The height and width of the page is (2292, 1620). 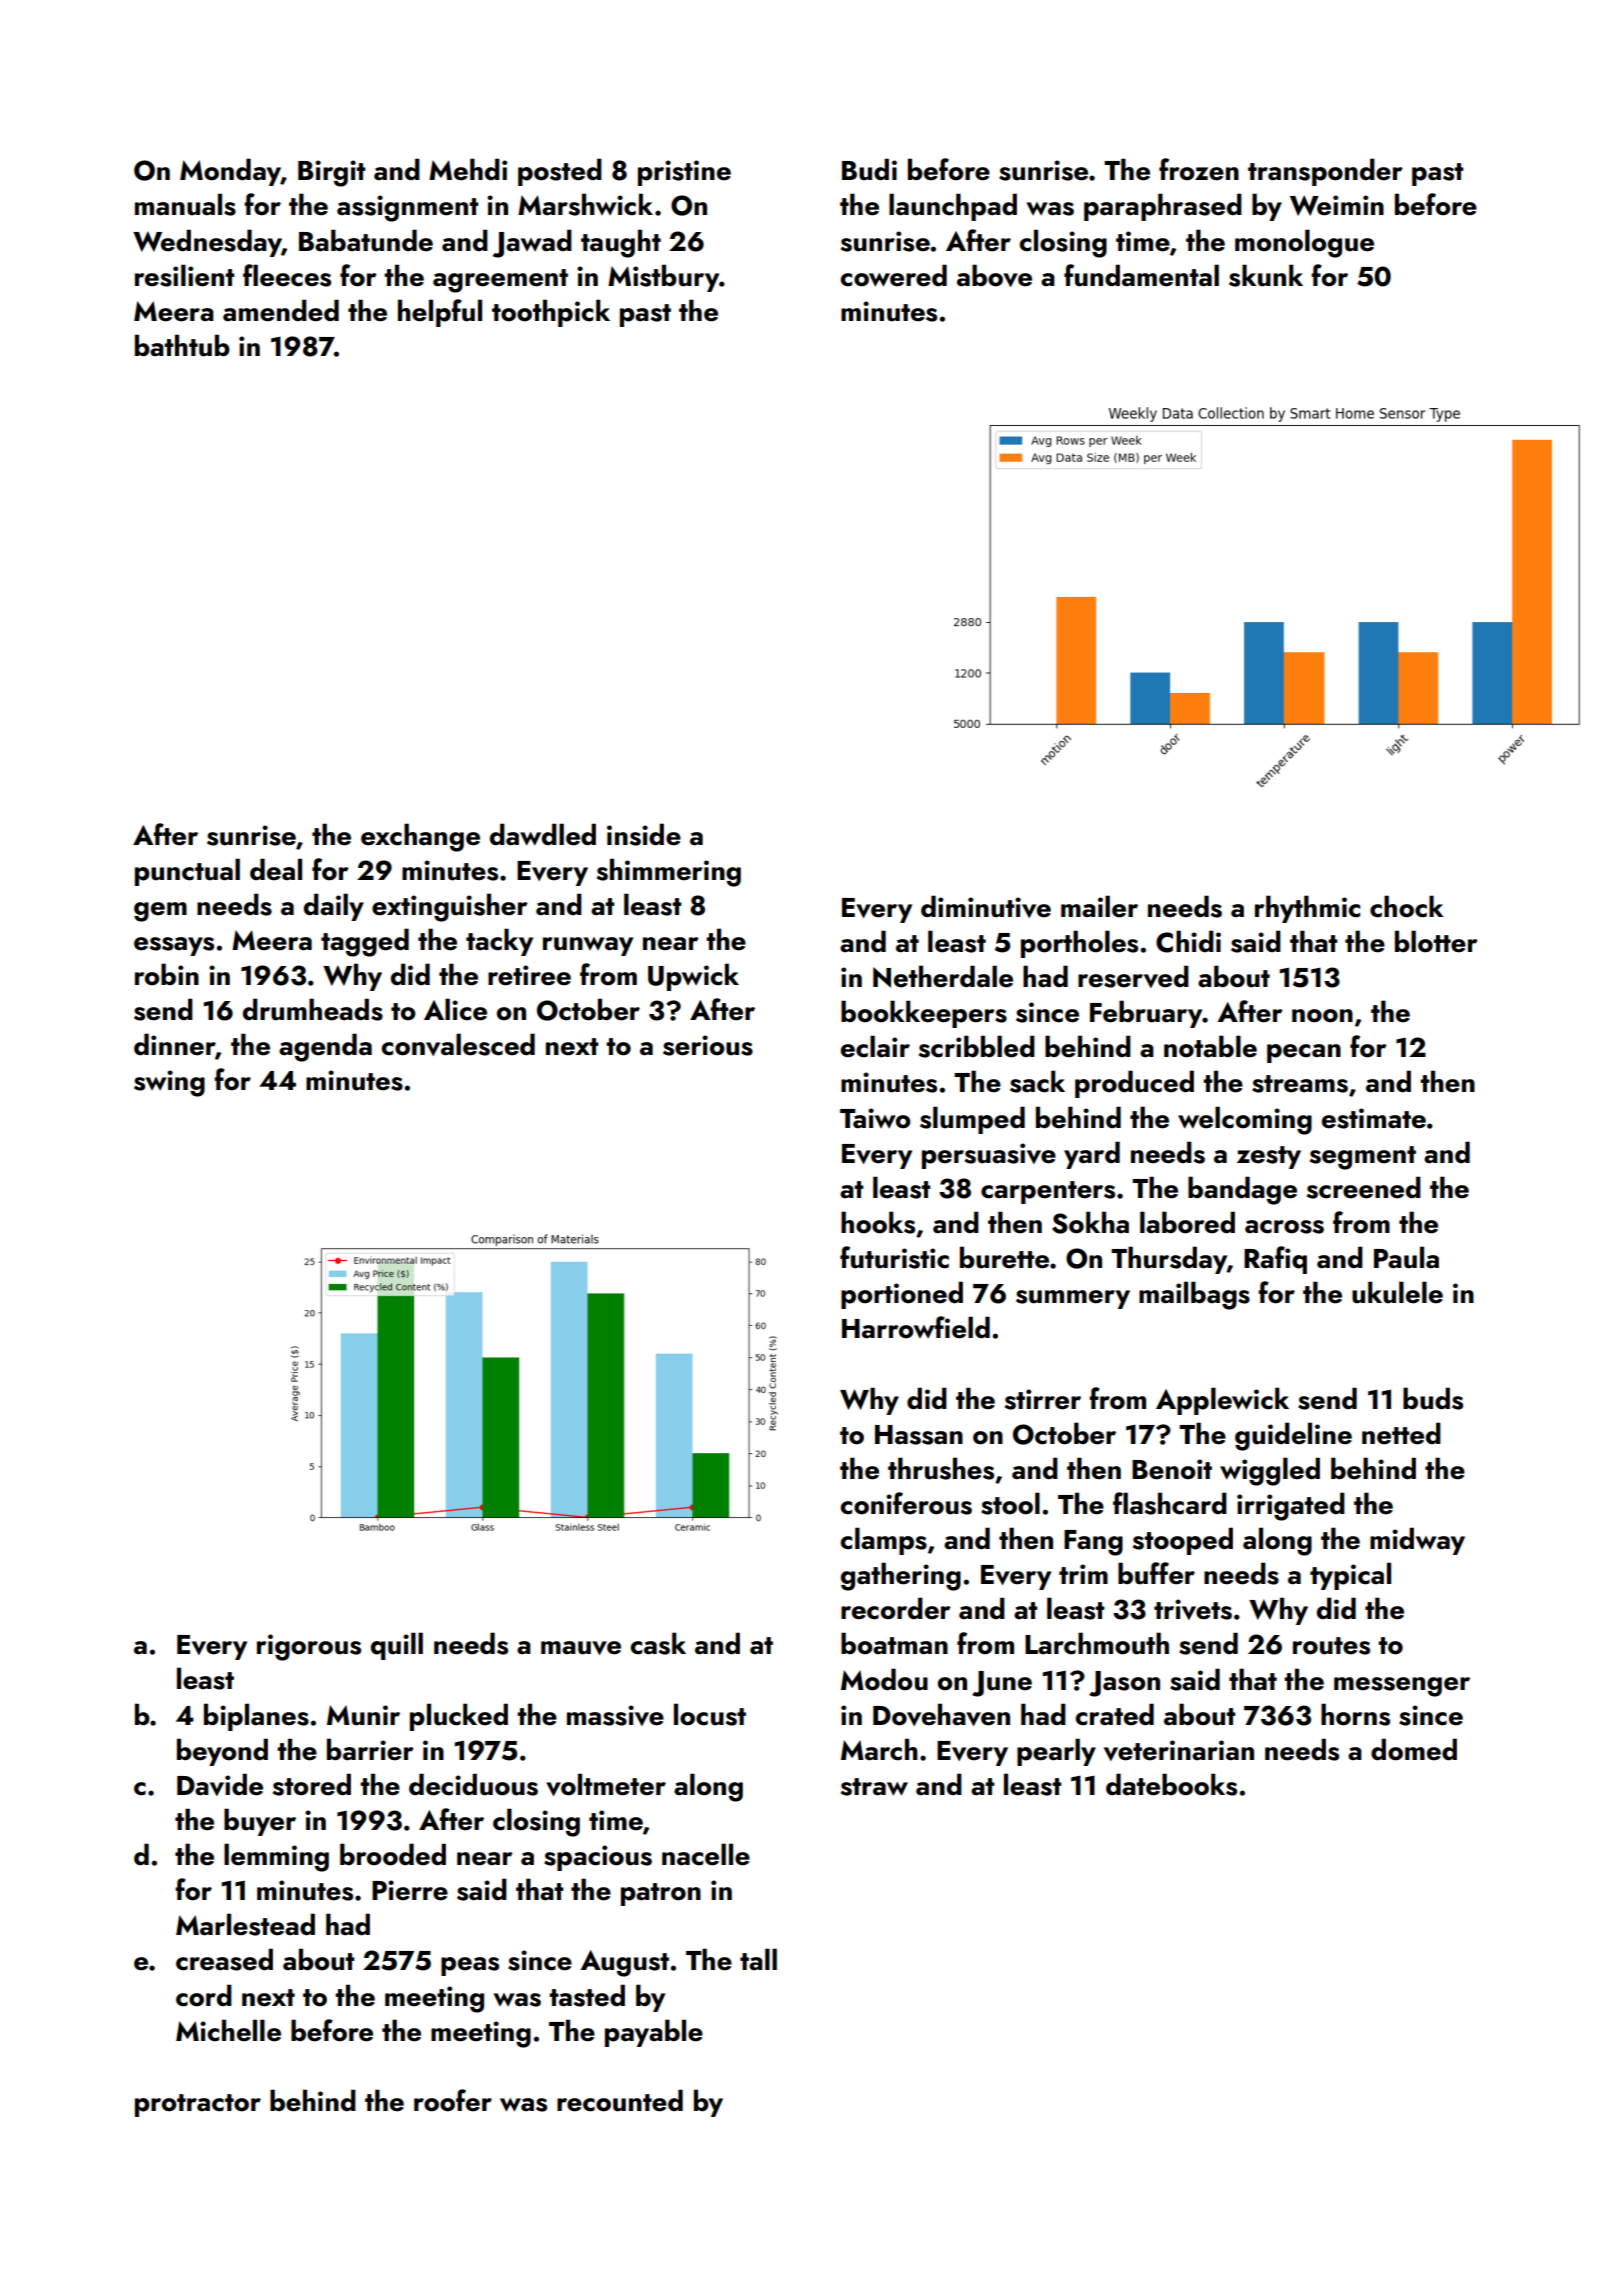 I want to click on peas, so click(x=470, y=1966).
